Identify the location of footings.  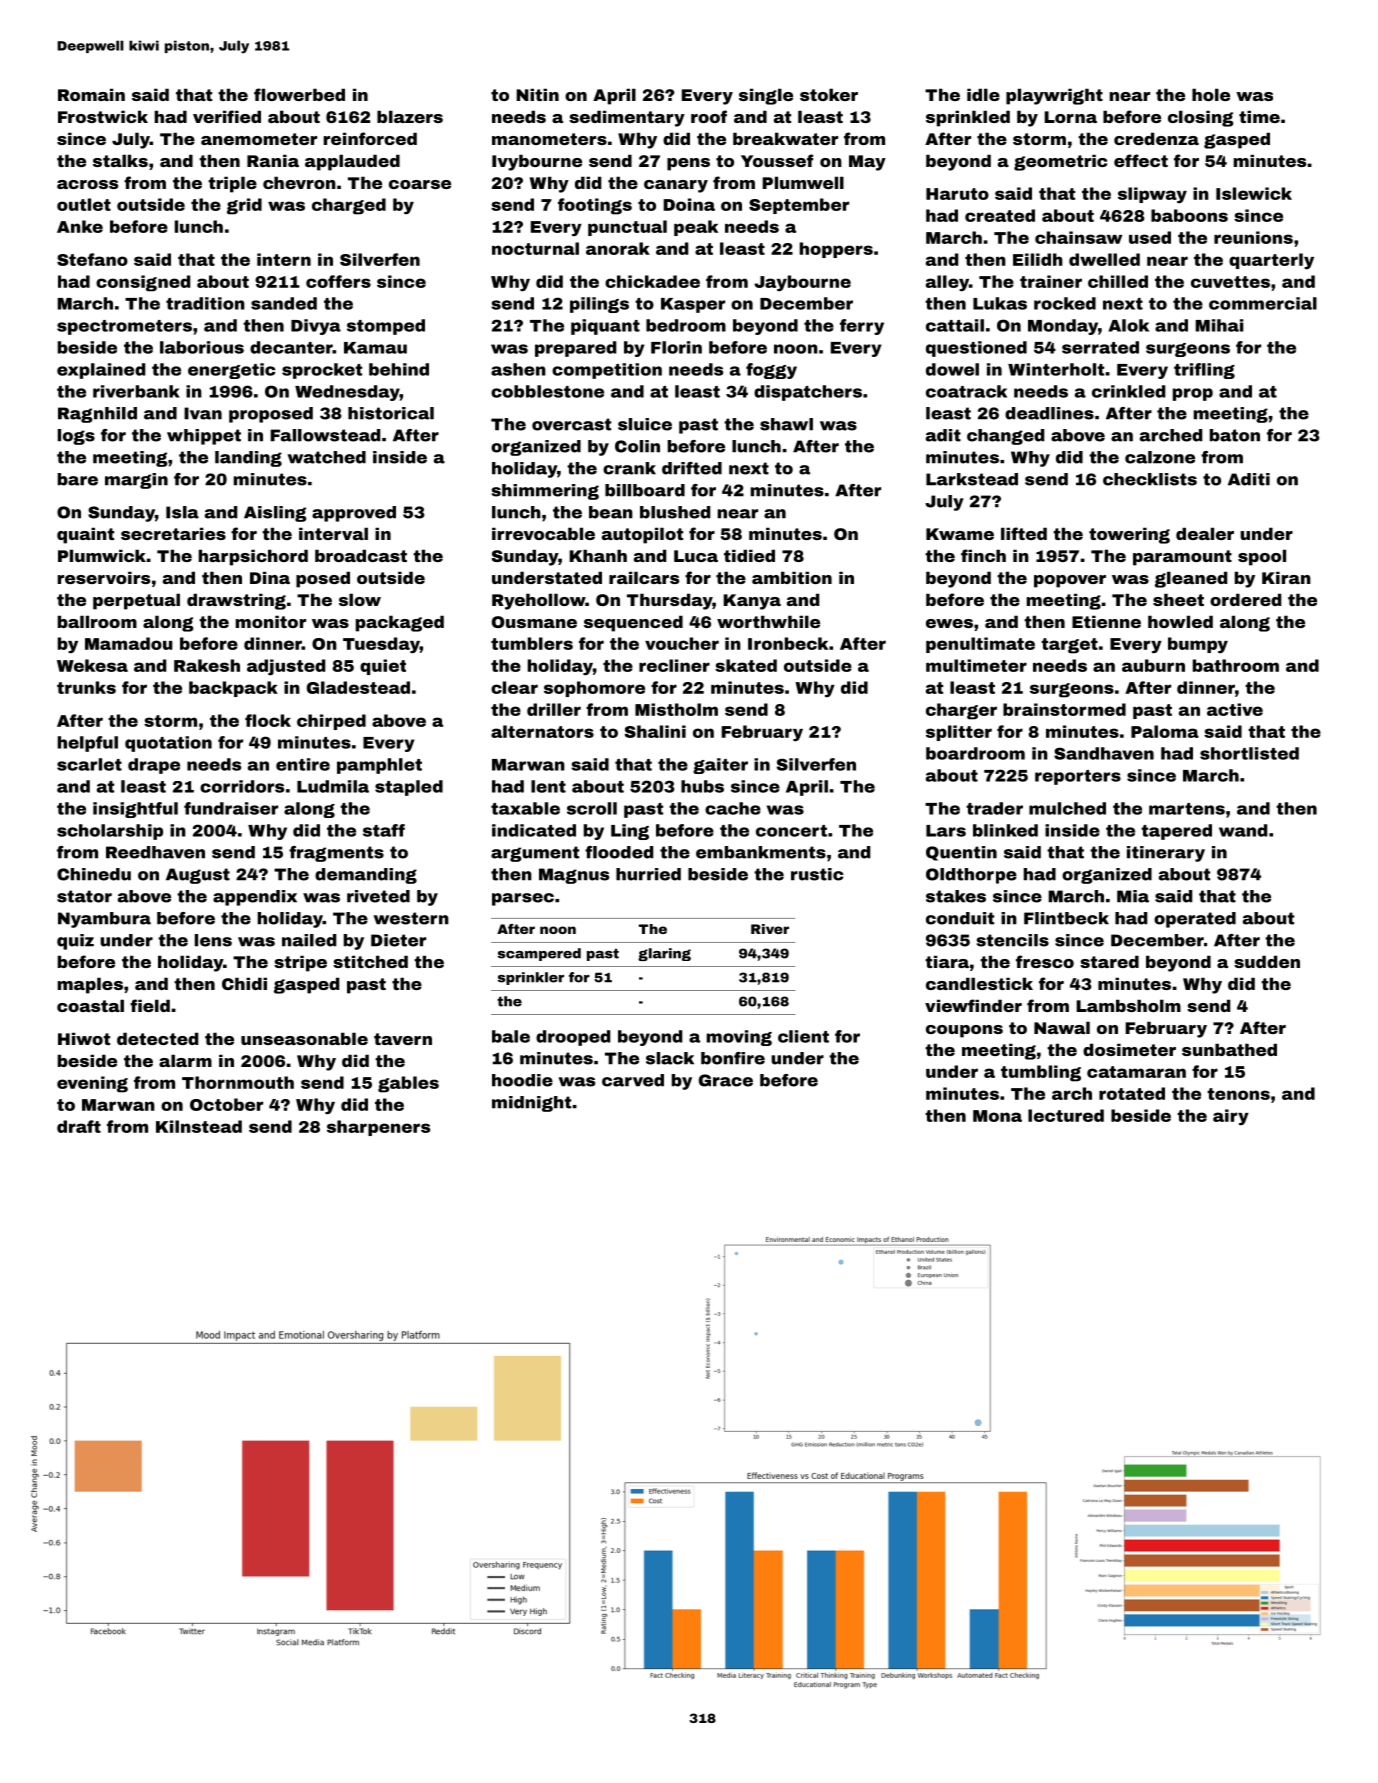
(595, 206).
